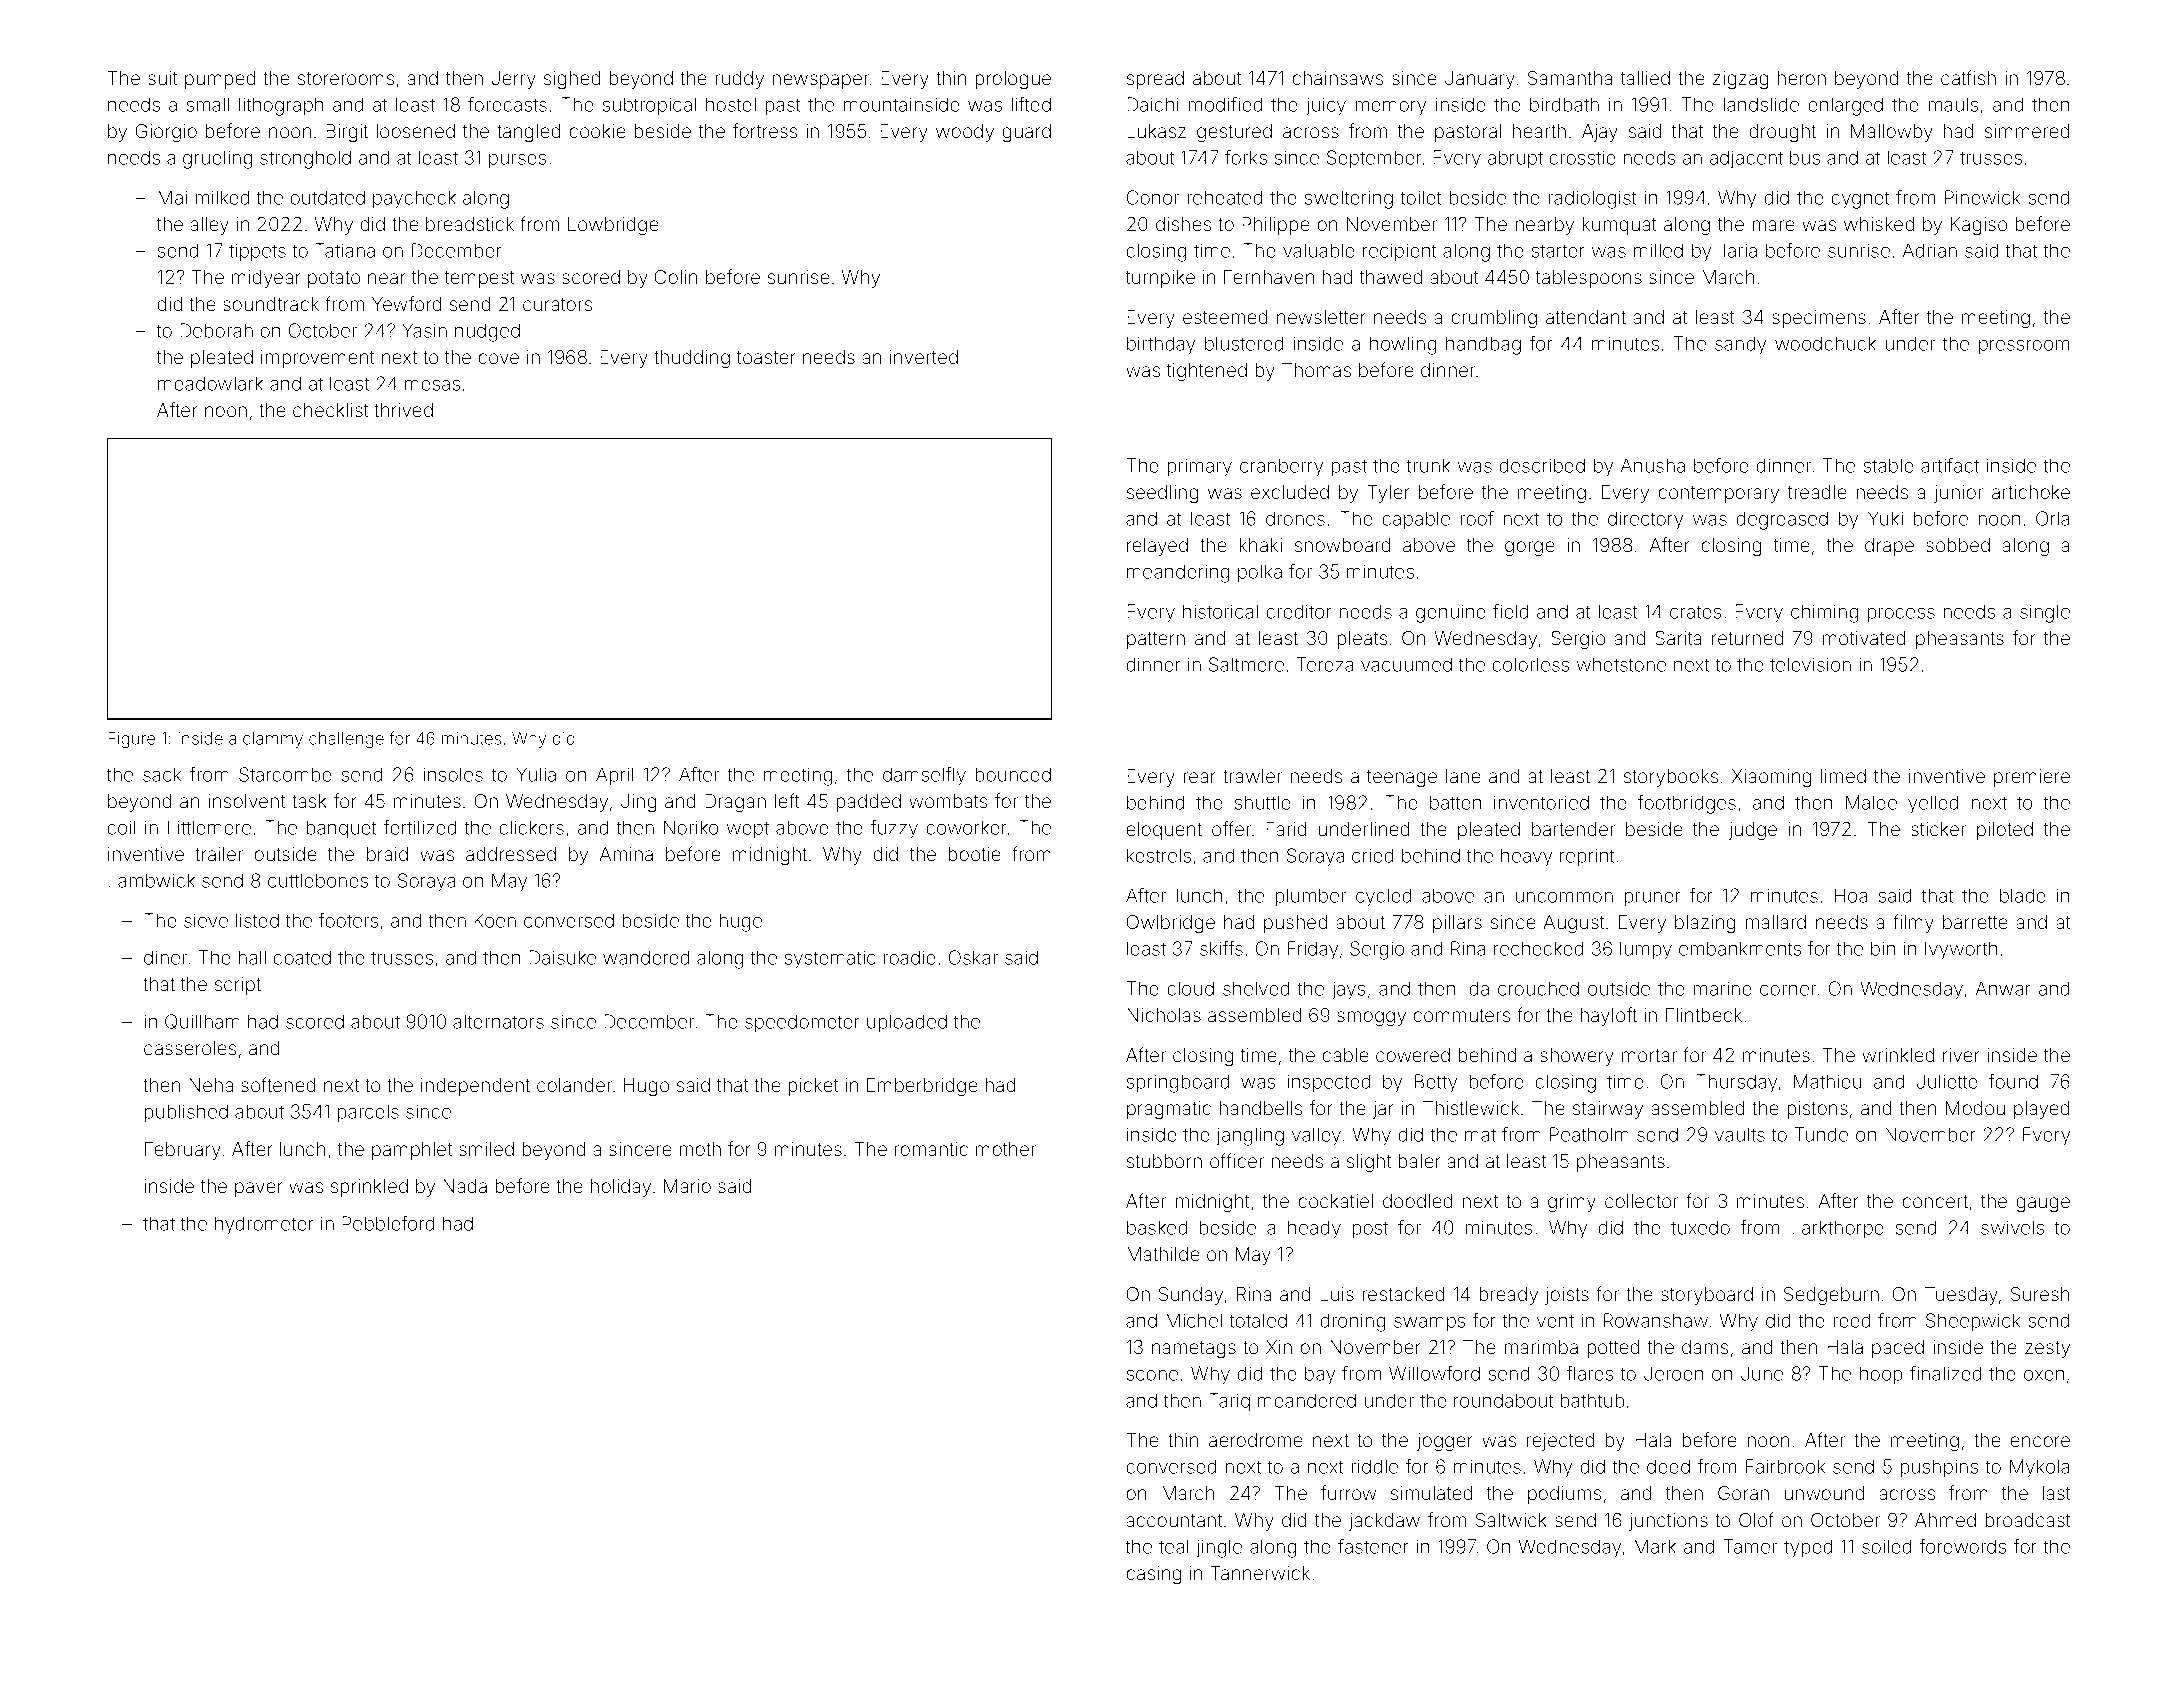 The image size is (2178, 1683). What do you see at coordinates (1153, 1575) in the screenshot?
I see `casing` at bounding box center [1153, 1575].
